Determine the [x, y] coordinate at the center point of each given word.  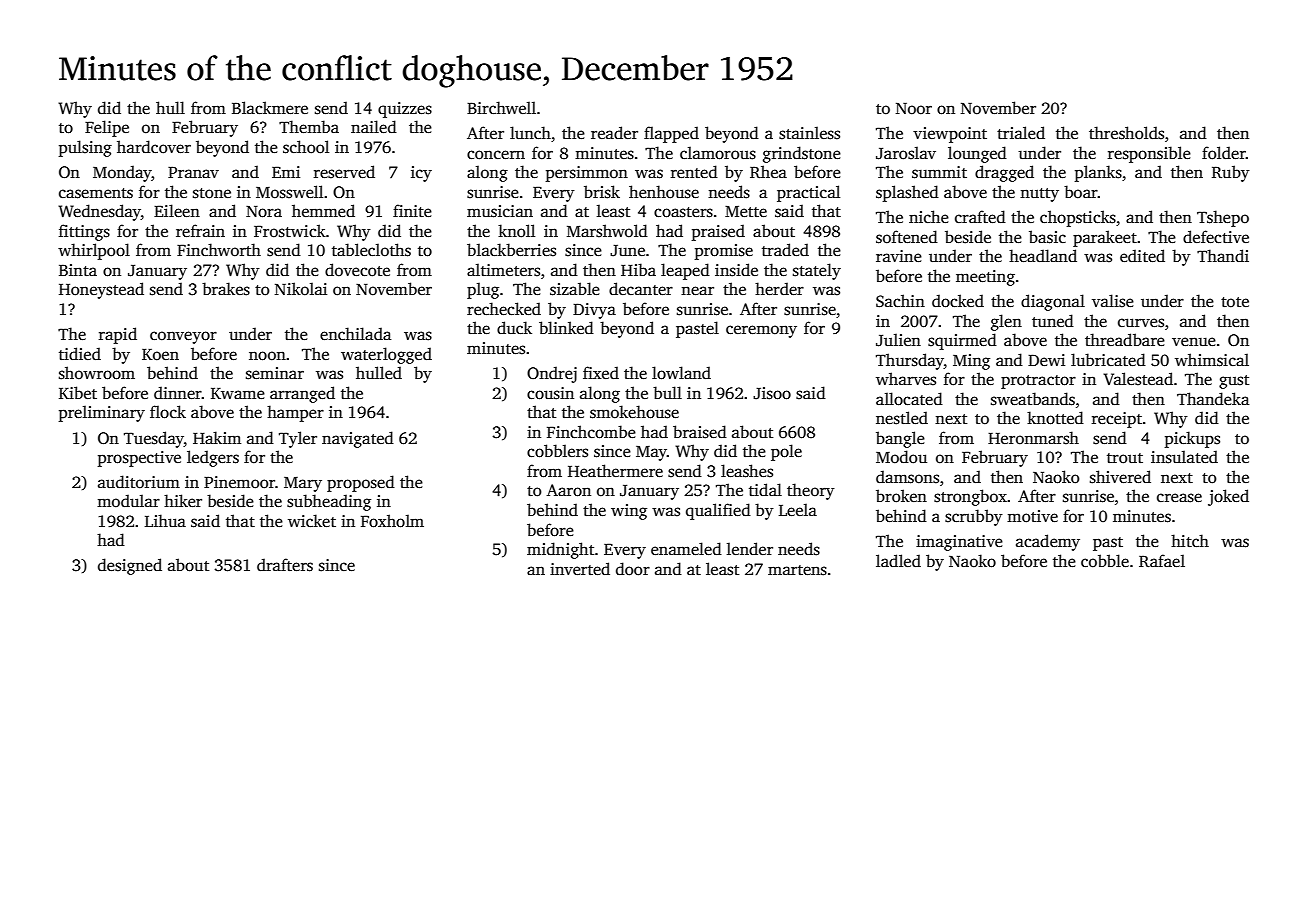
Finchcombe [591, 432]
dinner [178, 393]
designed [130, 566]
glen [1006, 322]
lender [750, 548]
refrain [200, 231]
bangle [900, 439]
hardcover [154, 147]
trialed [1021, 132]
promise [724, 252]
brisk [602, 192]
